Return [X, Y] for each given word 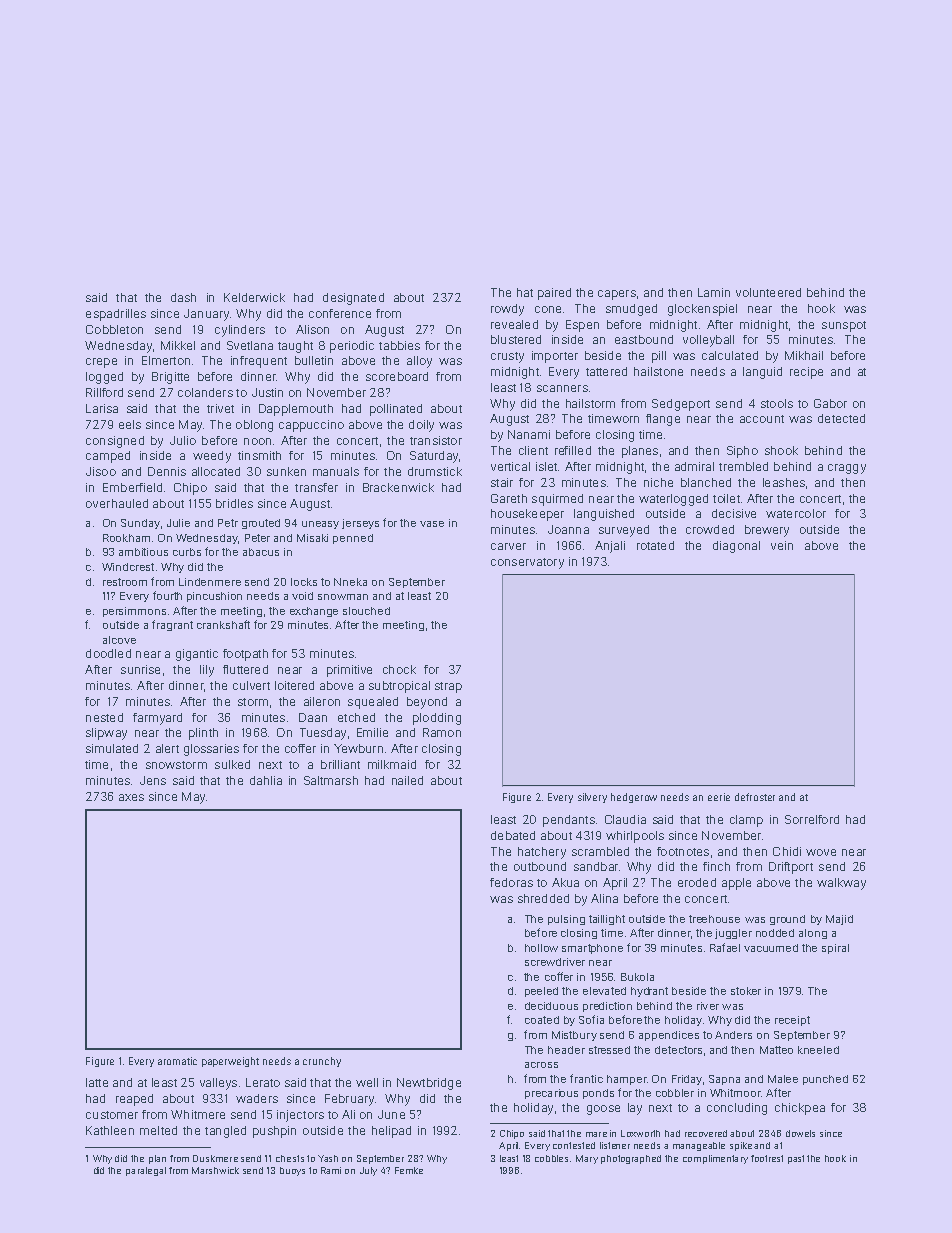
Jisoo [101, 471]
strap [448, 687]
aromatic [177, 1061]
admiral [694, 466]
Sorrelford [812, 819]
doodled [108, 653]
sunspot [844, 326]
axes [131, 797]
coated [542, 1020]
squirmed [557, 500]
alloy [419, 362]
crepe [101, 363]
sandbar [596, 866]
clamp [746, 821]
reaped [134, 1100]
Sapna [724, 1080]
